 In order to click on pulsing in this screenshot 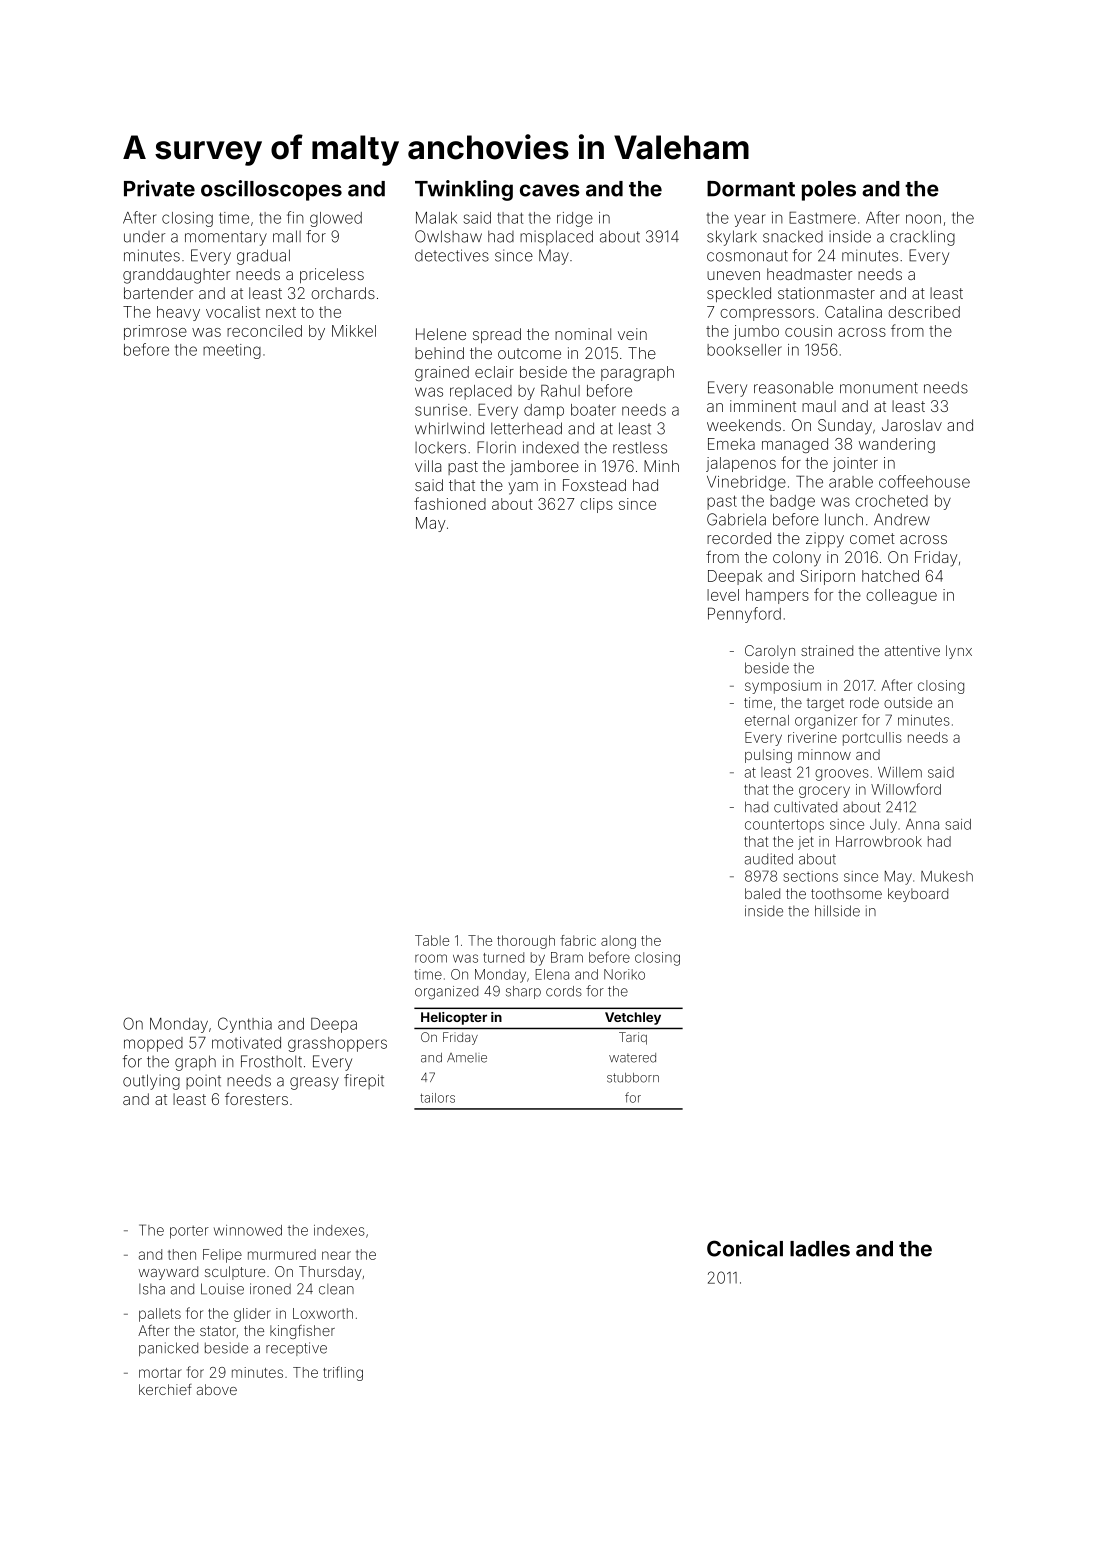, I will do `click(768, 756)`.
